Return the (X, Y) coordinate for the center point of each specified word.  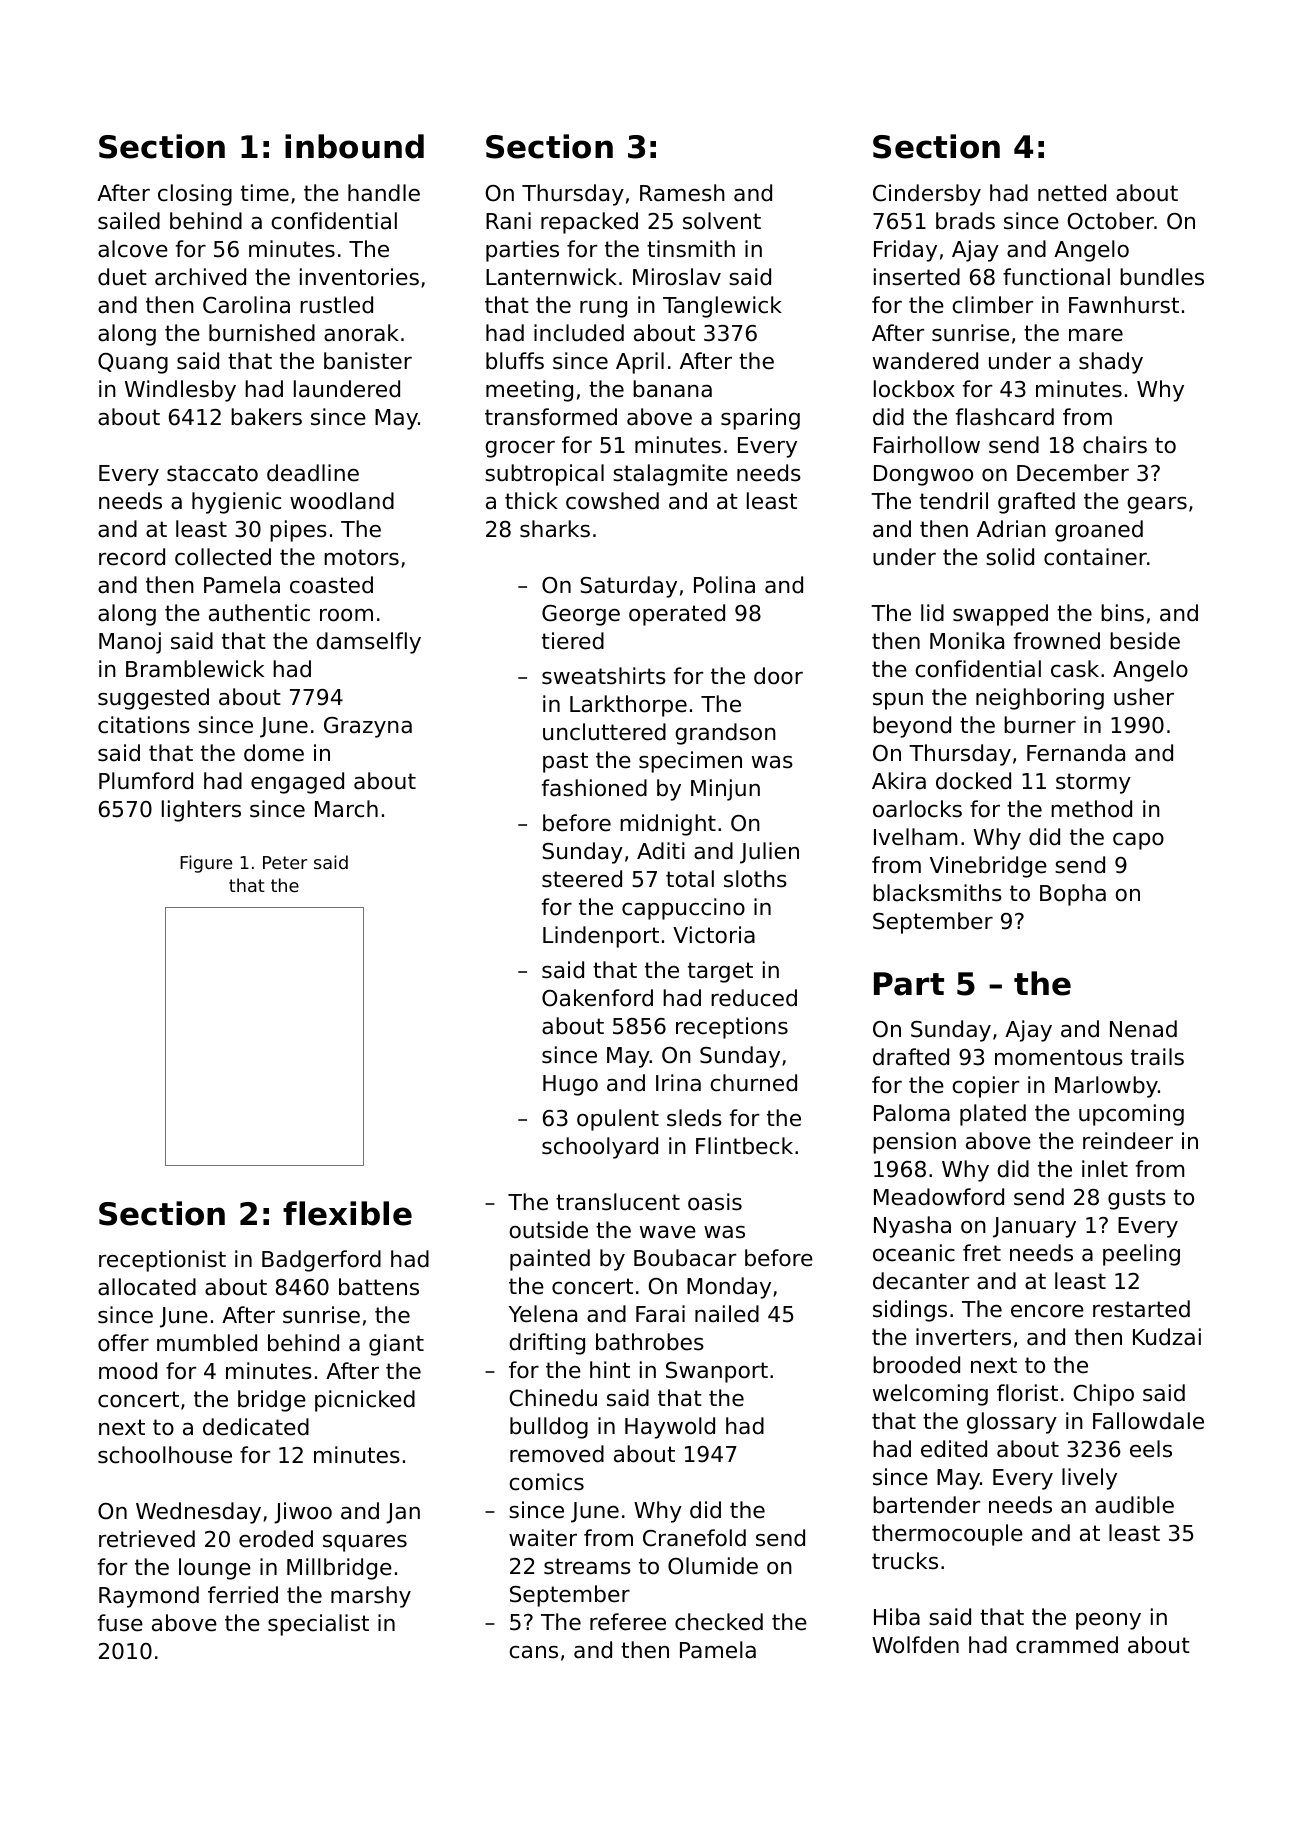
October (1111, 221)
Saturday (628, 587)
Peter (285, 862)
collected (223, 557)
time (265, 193)
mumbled (207, 1343)
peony (1108, 1621)
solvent (722, 221)
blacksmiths (937, 893)
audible (1134, 1505)
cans (534, 1652)
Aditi (661, 851)
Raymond (149, 1597)
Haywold (670, 1428)
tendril (954, 501)
